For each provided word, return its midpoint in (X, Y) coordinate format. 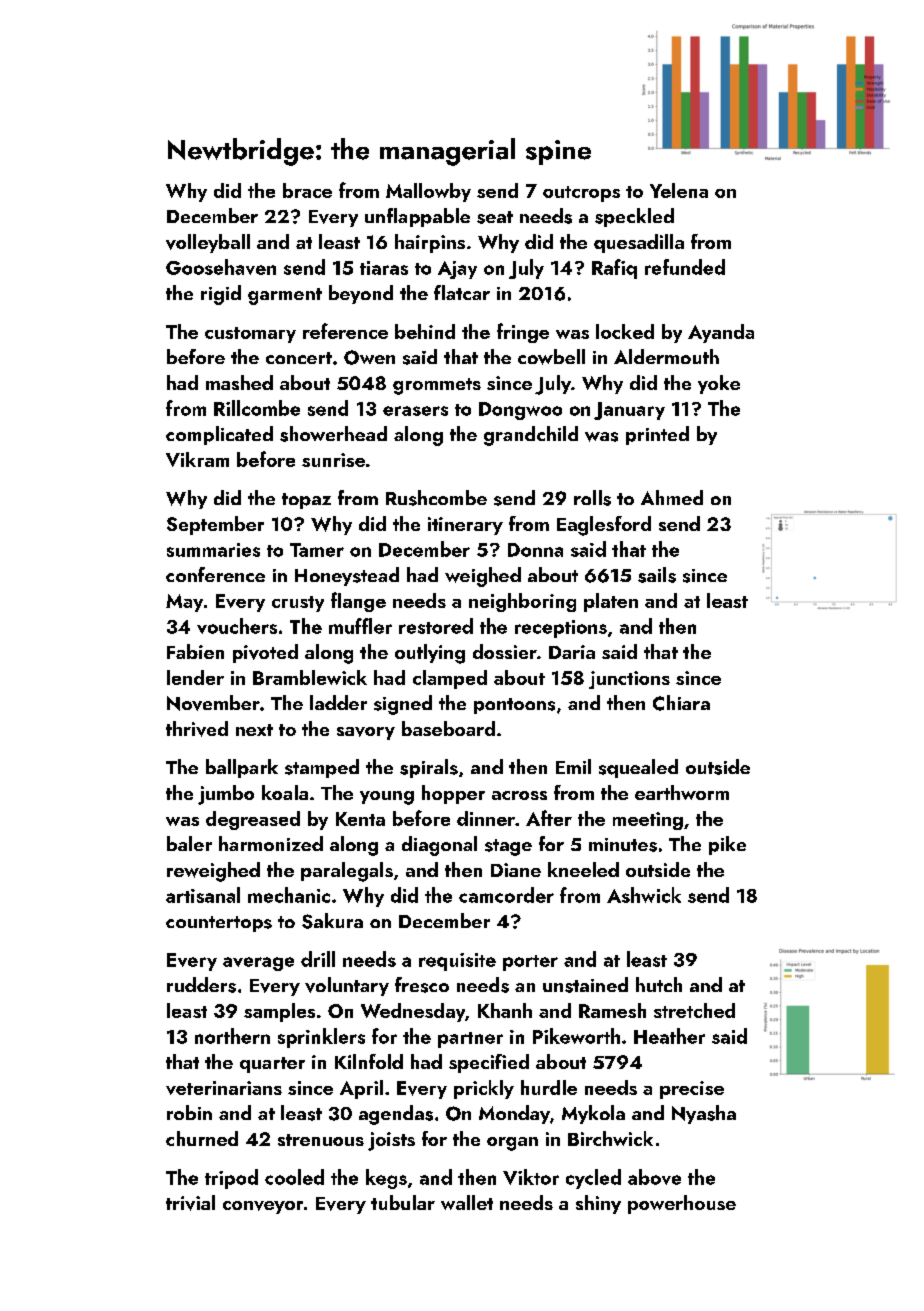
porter (530, 963)
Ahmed (672, 497)
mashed (239, 382)
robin (189, 1112)
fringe (523, 333)
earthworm (682, 792)
